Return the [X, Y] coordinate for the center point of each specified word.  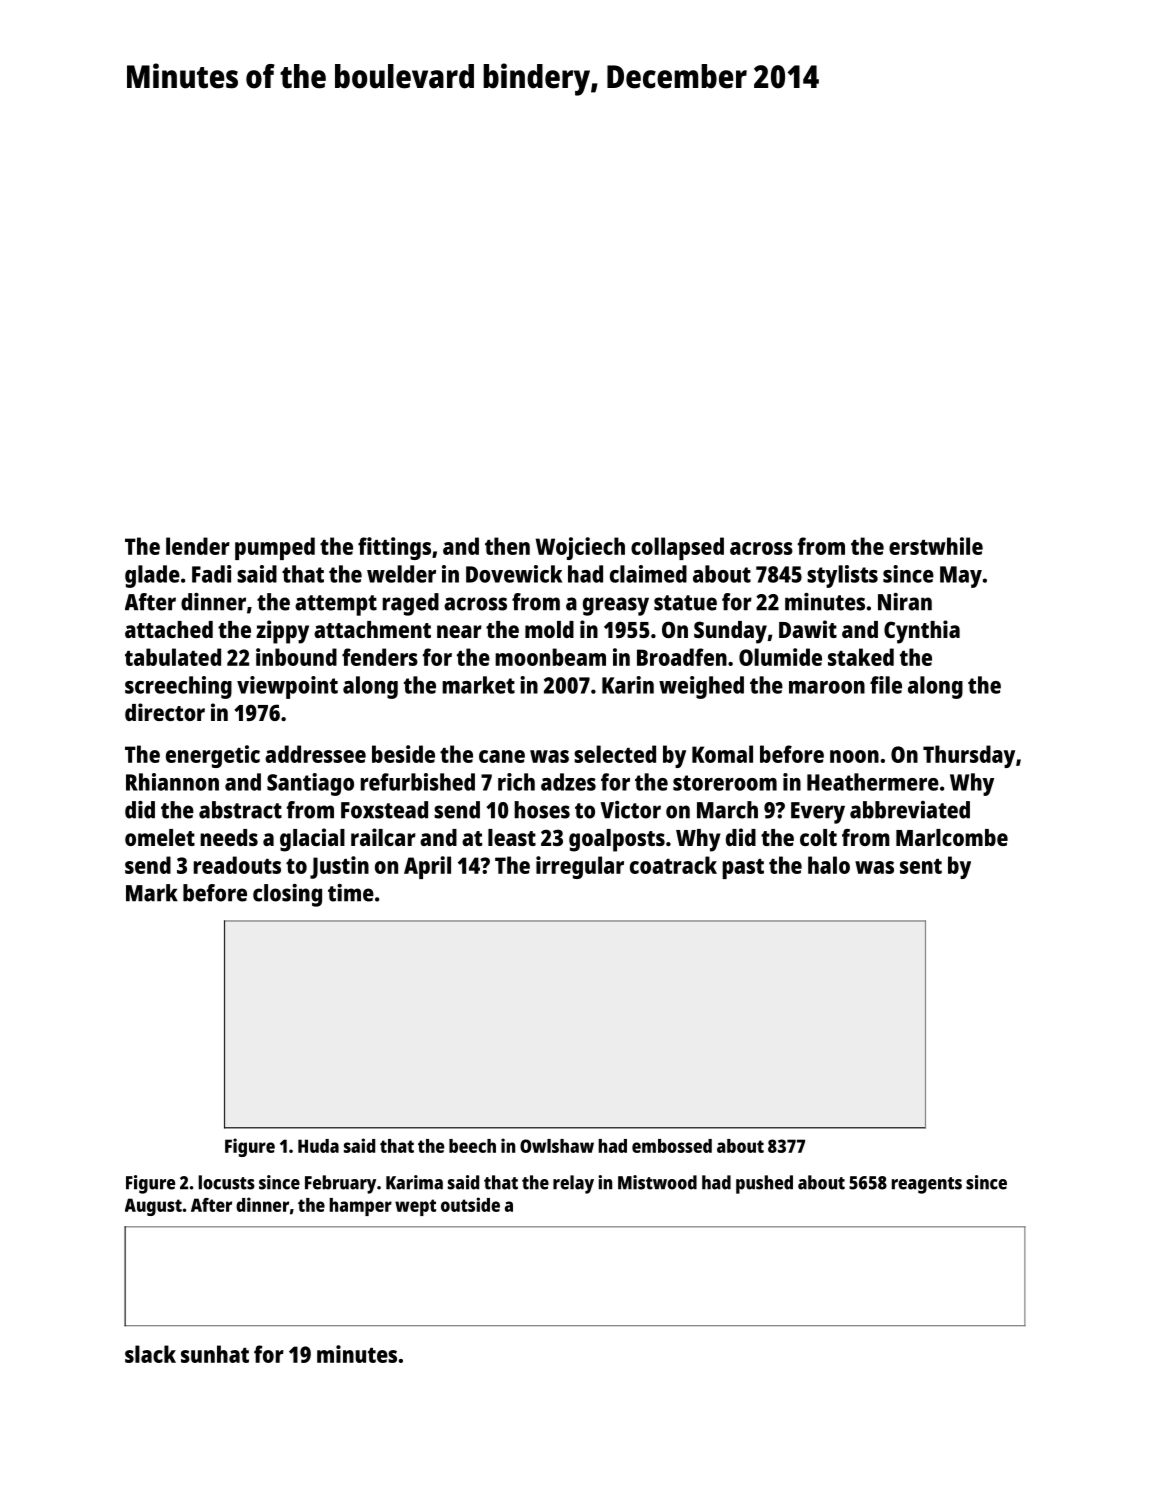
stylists [842, 576]
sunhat [215, 1354]
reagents [927, 1185]
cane [502, 756]
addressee [315, 754]
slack [150, 1354]
